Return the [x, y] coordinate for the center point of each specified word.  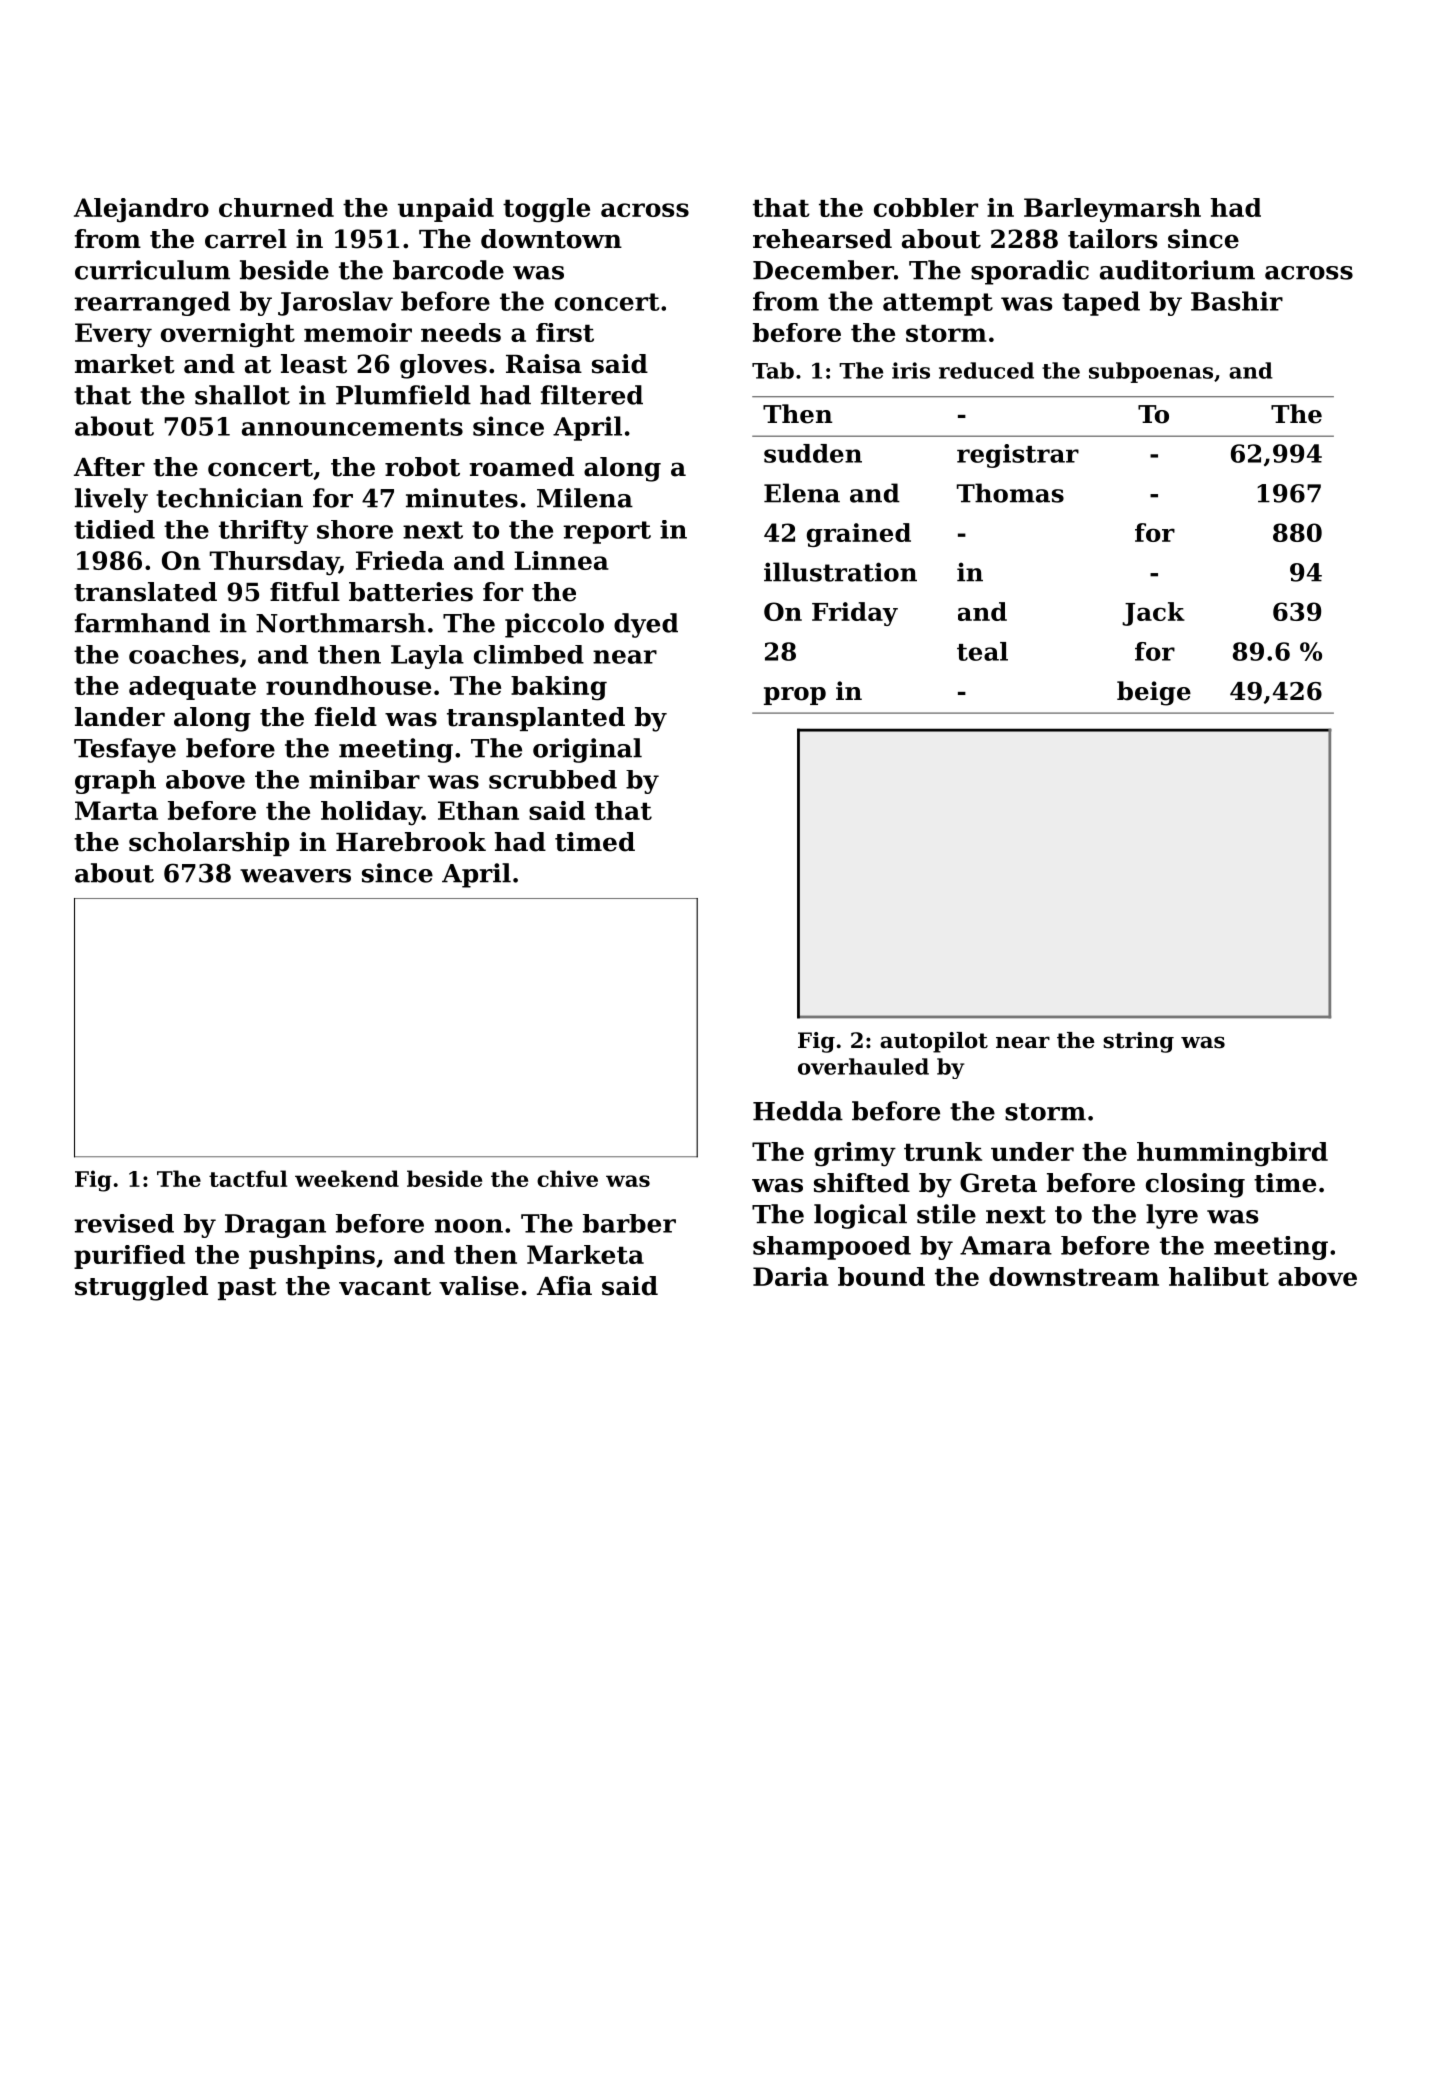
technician [229, 498]
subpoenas [1151, 372]
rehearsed [822, 239]
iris [911, 370]
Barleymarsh [1112, 210]
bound [881, 1276]
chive [567, 1178]
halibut [1219, 1276]
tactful [248, 1178]
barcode [448, 270]
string [1138, 1042]
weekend [347, 1178]
